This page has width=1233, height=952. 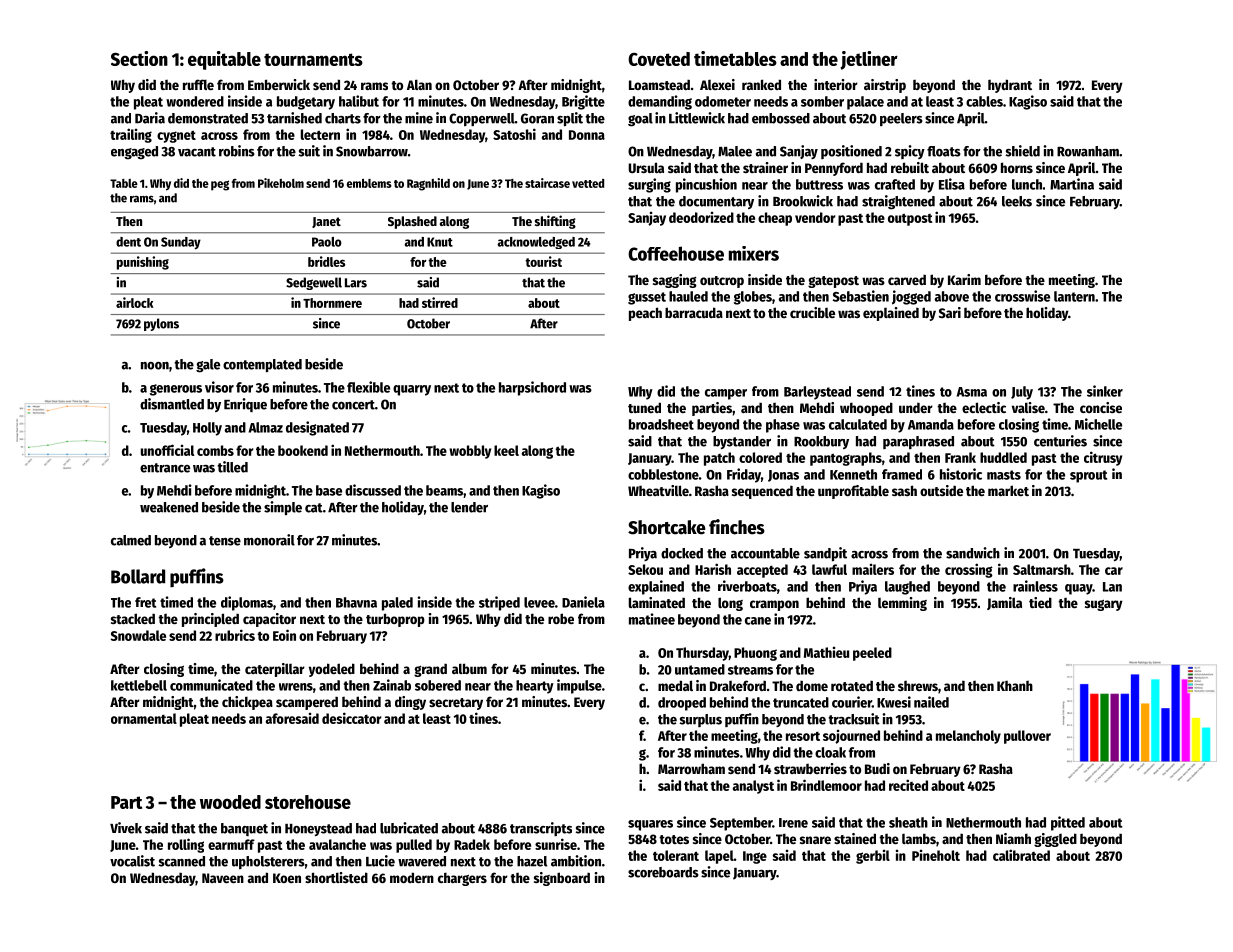 What do you see at coordinates (165, 468) in the page?
I see `entrance` at bounding box center [165, 468].
